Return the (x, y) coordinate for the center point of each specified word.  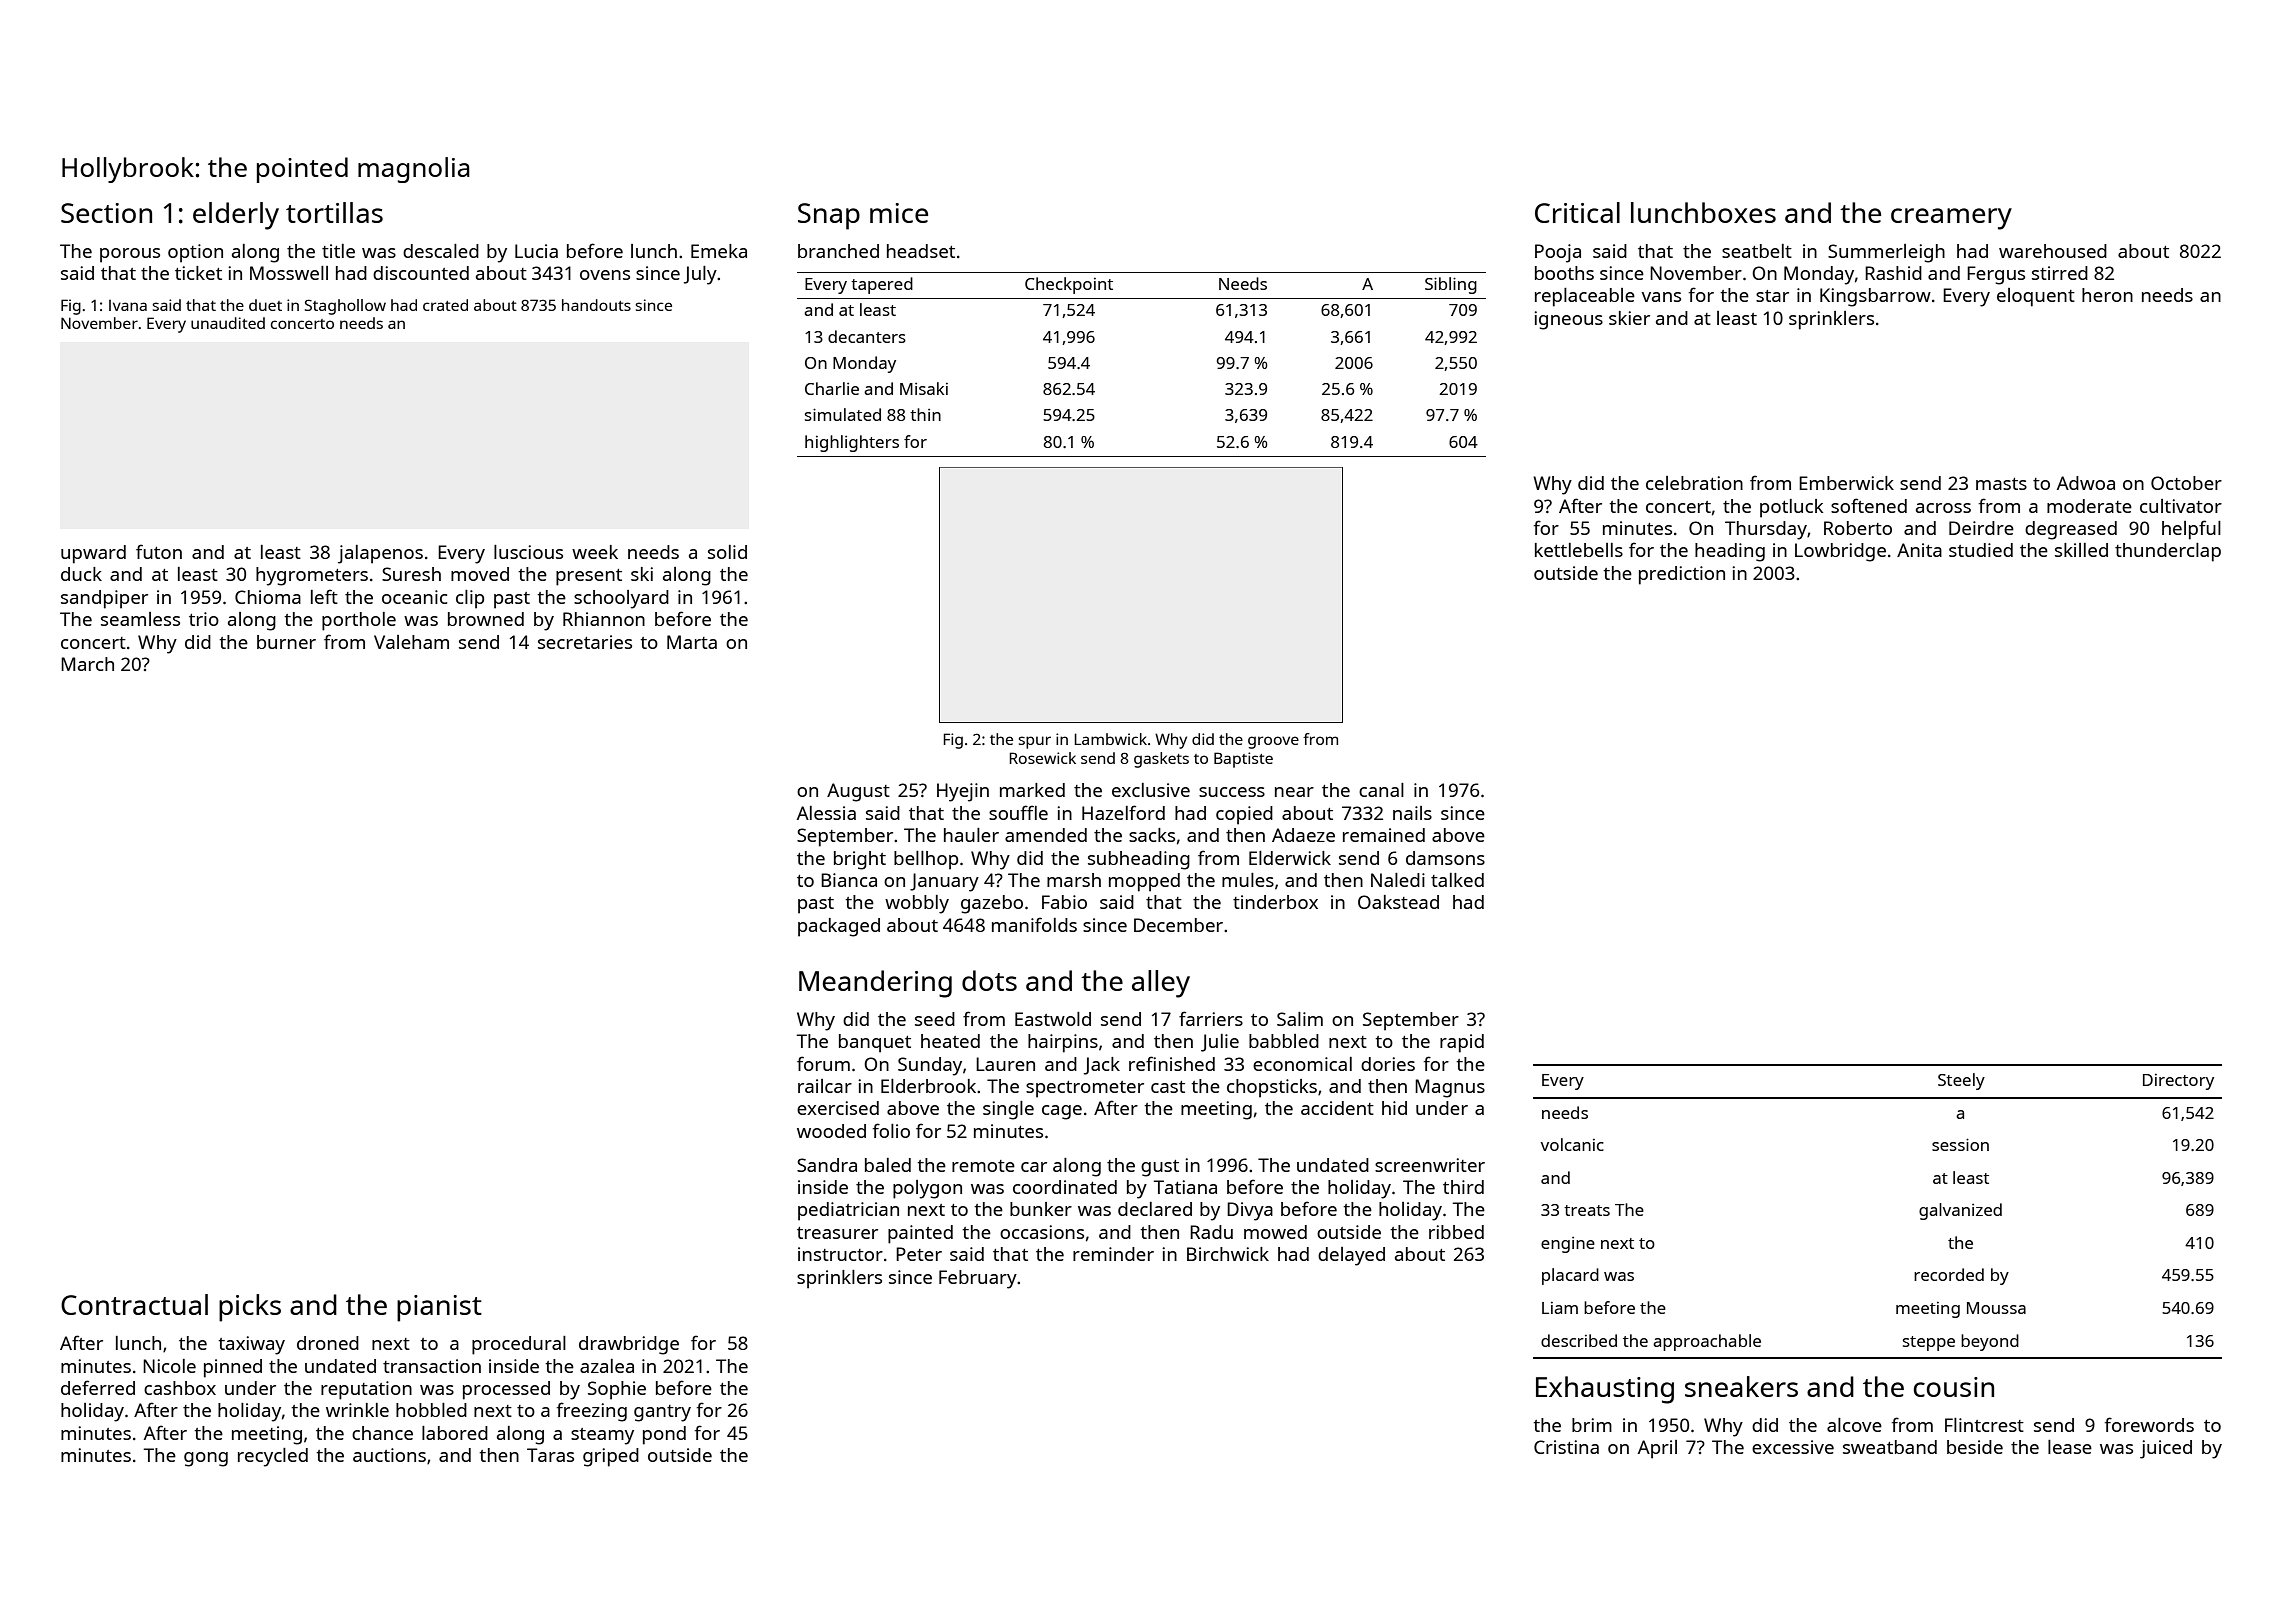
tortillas (334, 212)
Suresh (411, 574)
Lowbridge (1840, 552)
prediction (1682, 575)
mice (899, 213)
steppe (1929, 1343)
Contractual (134, 1304)
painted (920, 1234)
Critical (1577, 212)
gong (206, 1459)
